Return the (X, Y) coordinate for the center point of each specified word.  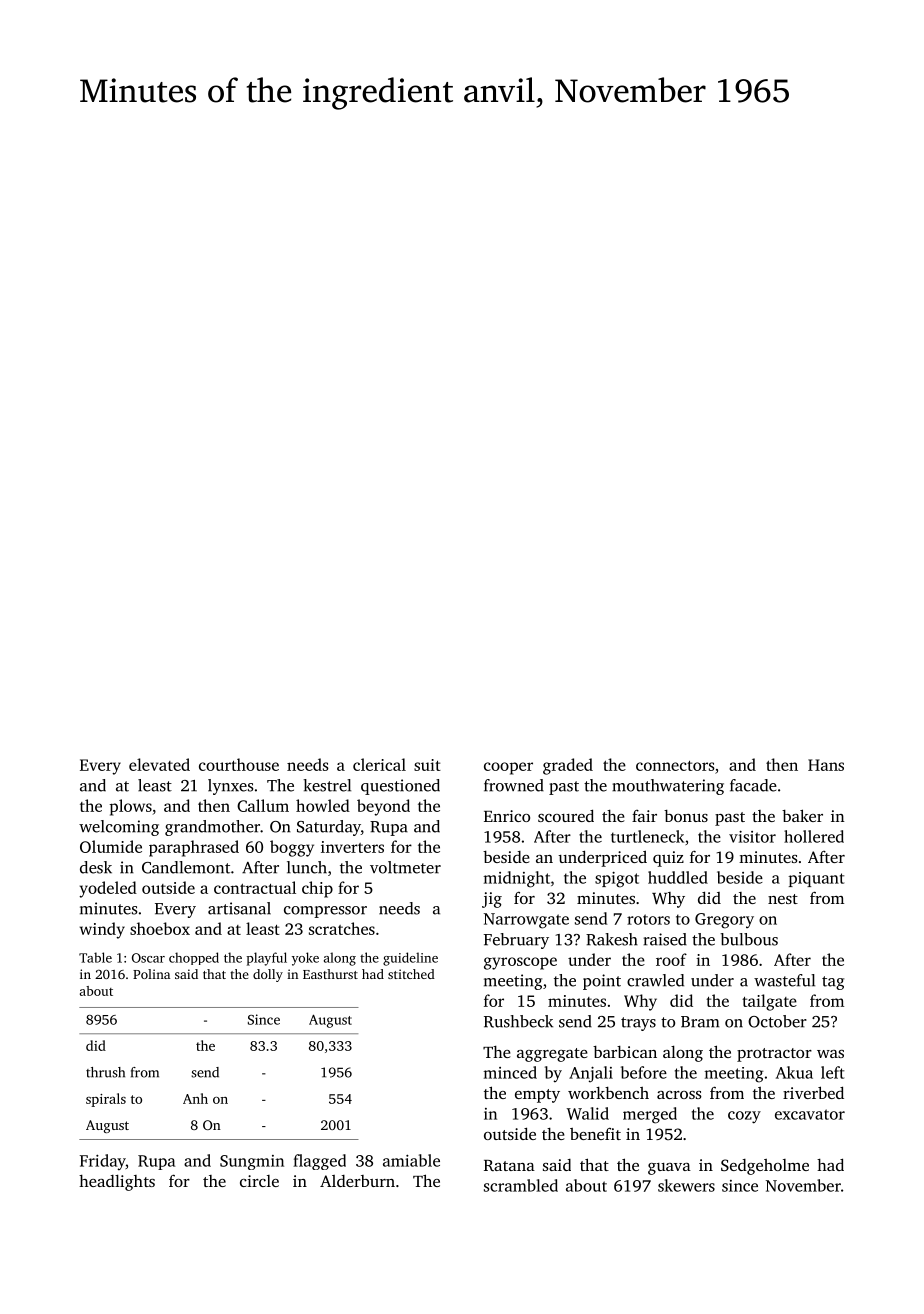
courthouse (239, 764)
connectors (675, 766)
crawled (655, 980)
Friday (103, 1162)
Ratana (509, 1165)
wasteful (784, 980)
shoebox (160, 928)
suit (427, 765)
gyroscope (520, 963)
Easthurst (330, 974)
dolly (268, 975)
